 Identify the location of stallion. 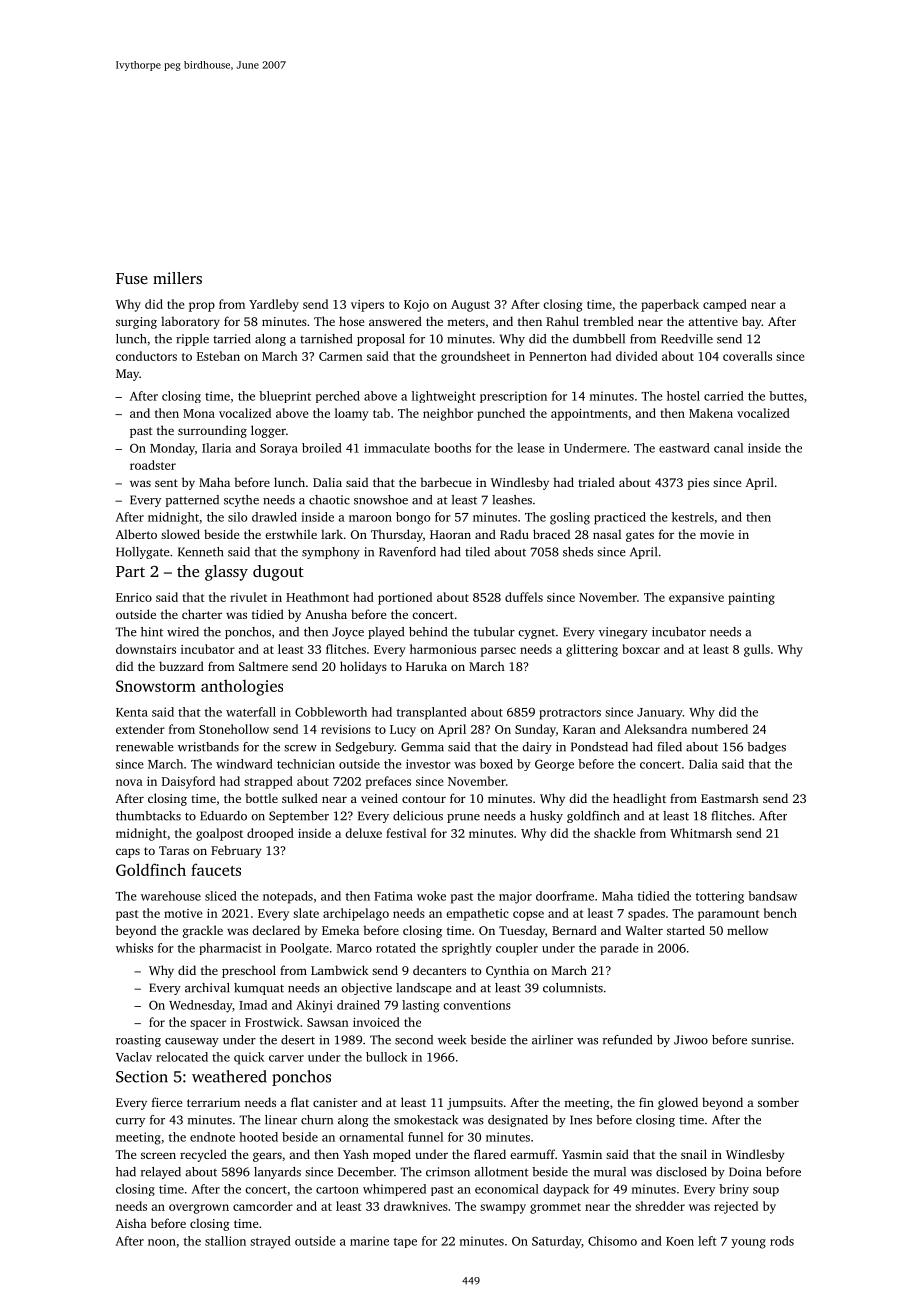
(225, 1241).
